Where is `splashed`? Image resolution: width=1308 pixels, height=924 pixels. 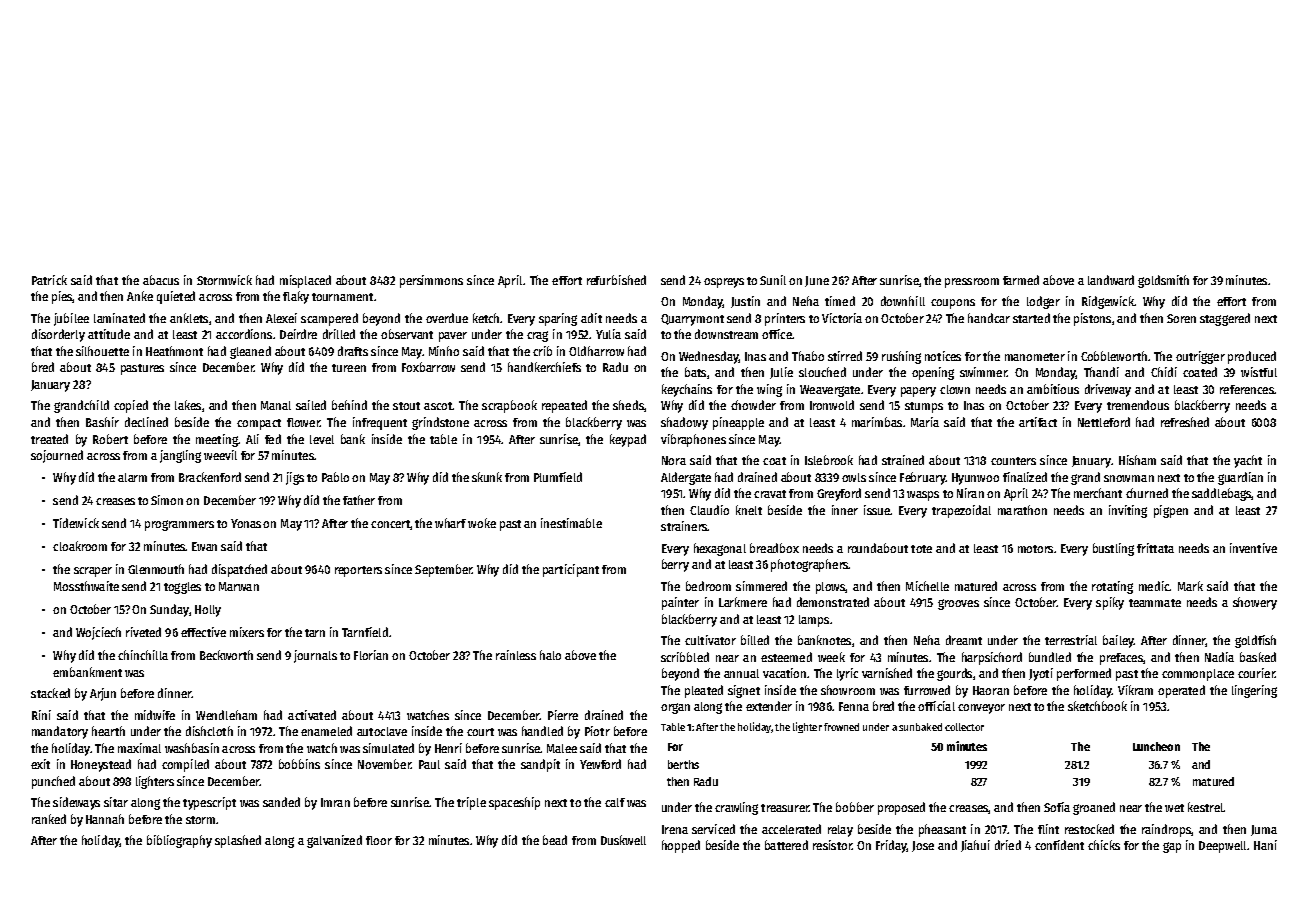 splashed is located at coordinates (238, 841).
